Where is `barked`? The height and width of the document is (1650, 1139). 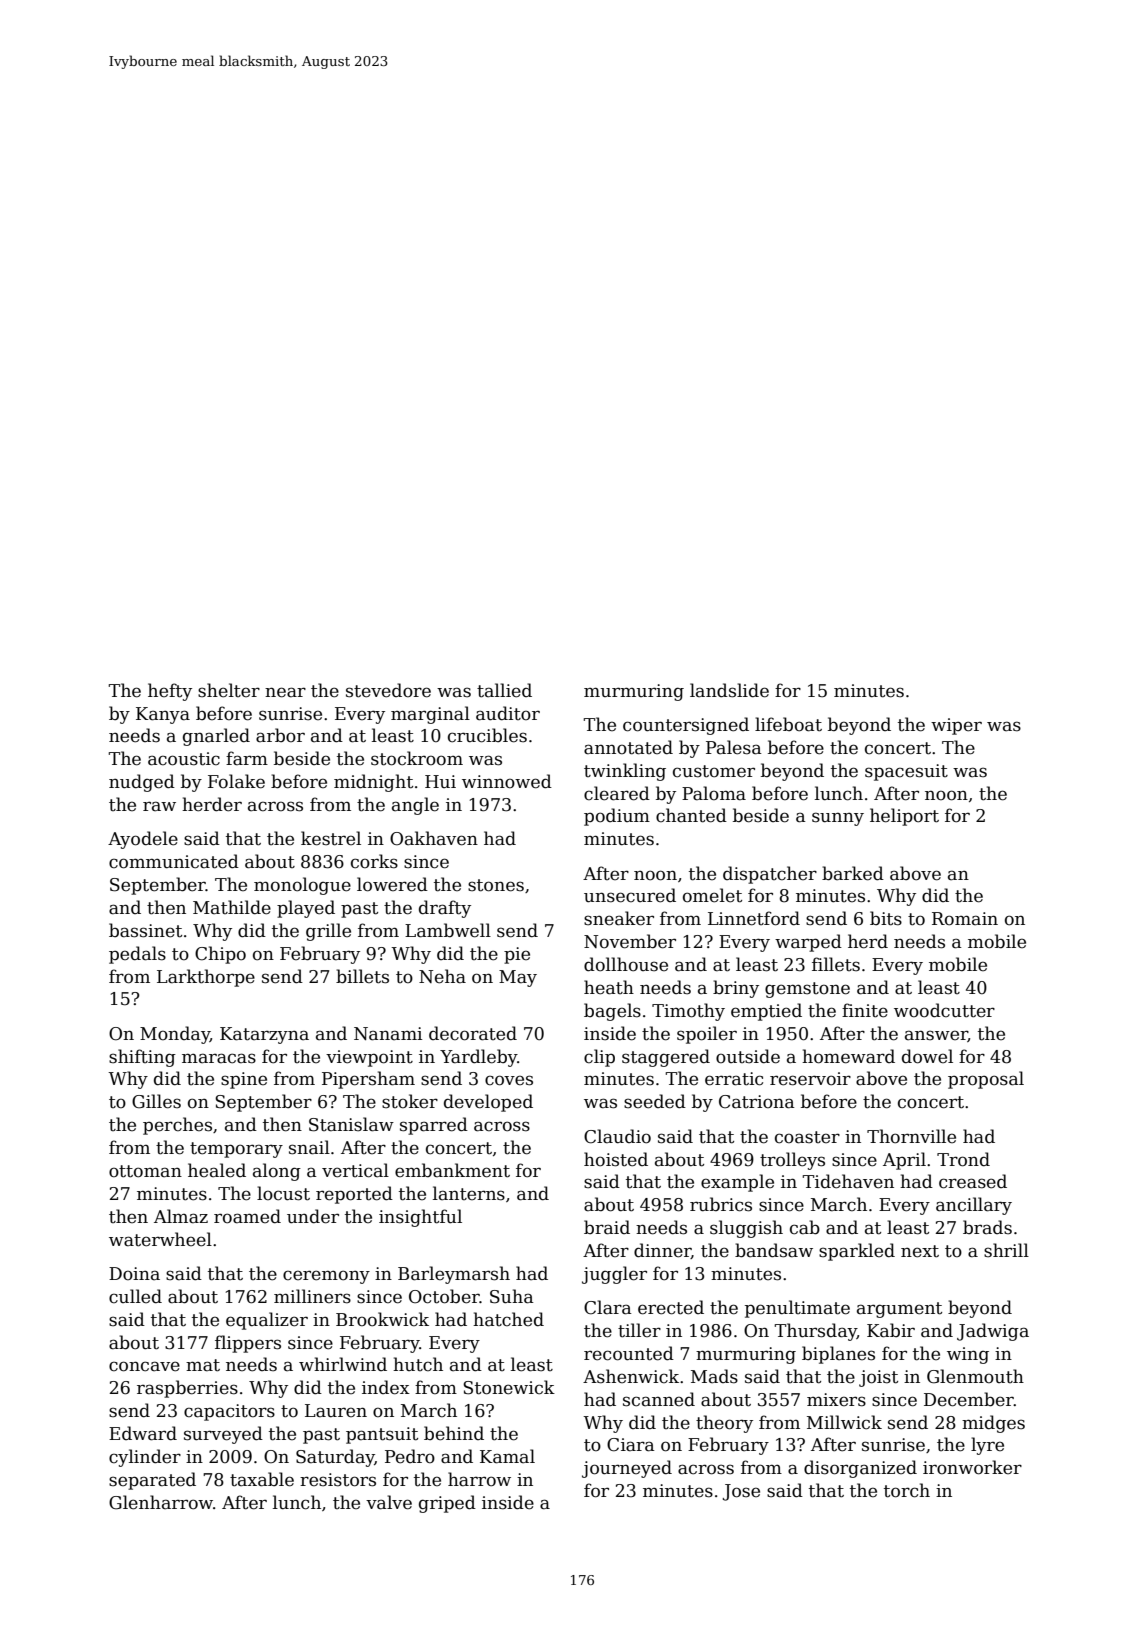 barked is located at coordinates (853, 873).
